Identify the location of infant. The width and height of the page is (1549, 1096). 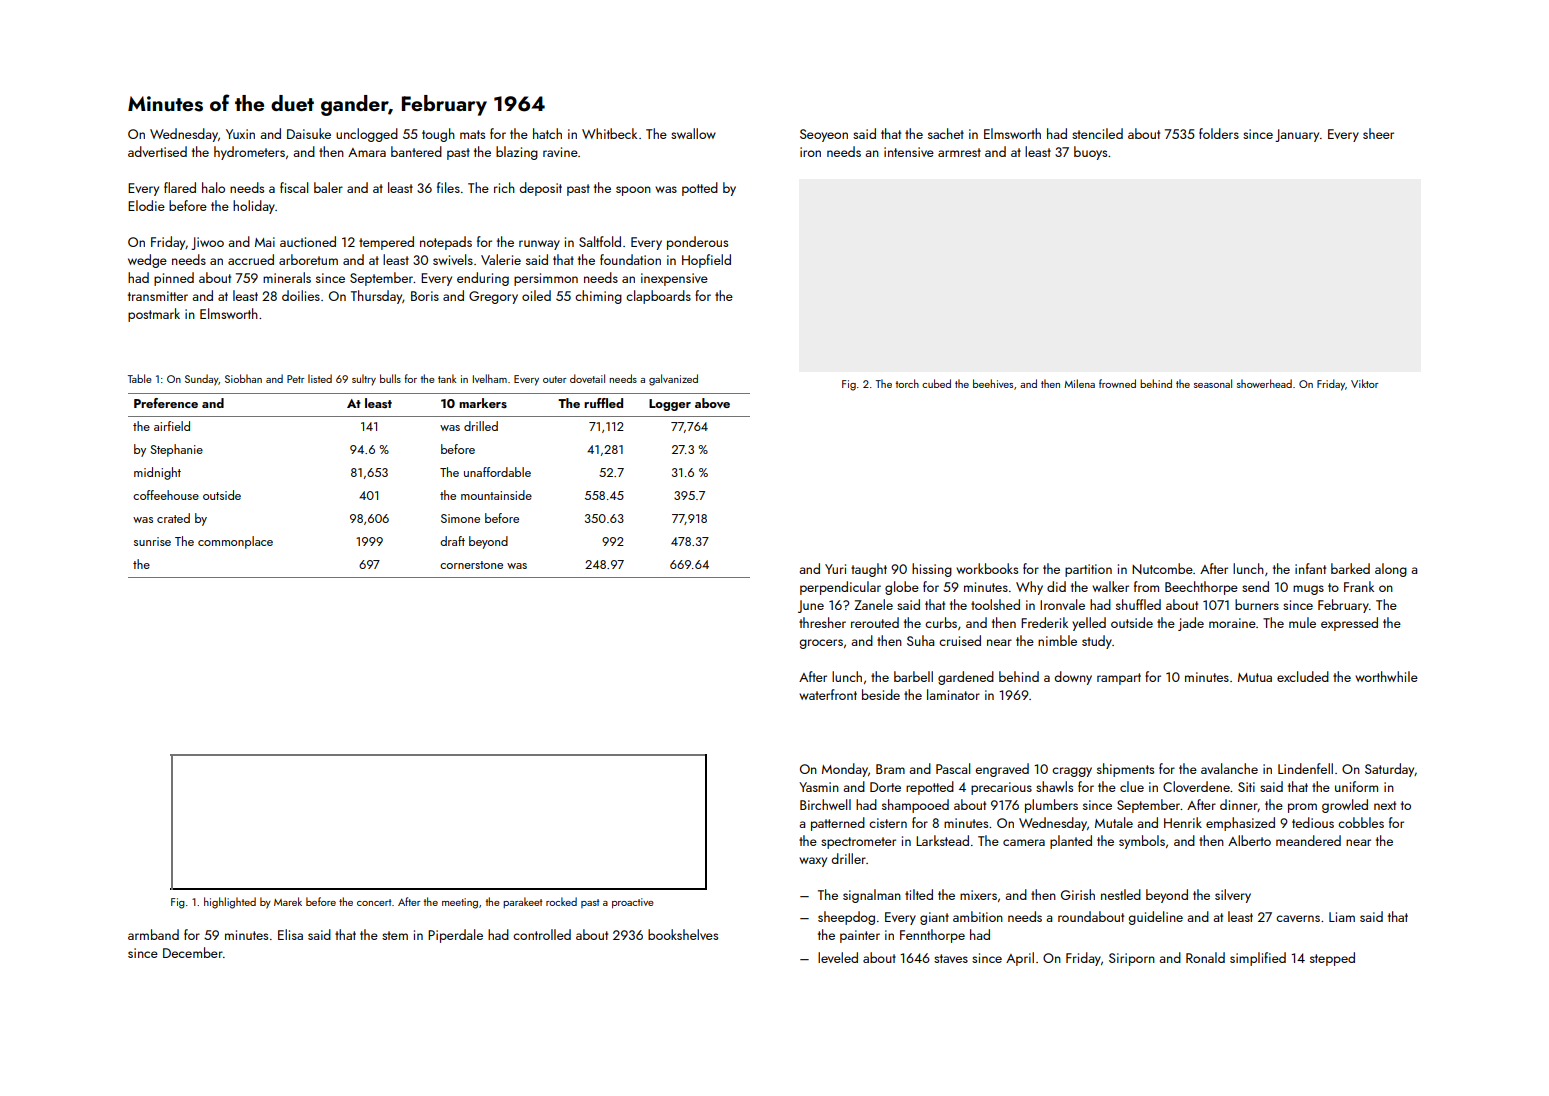
(1310, 568).
